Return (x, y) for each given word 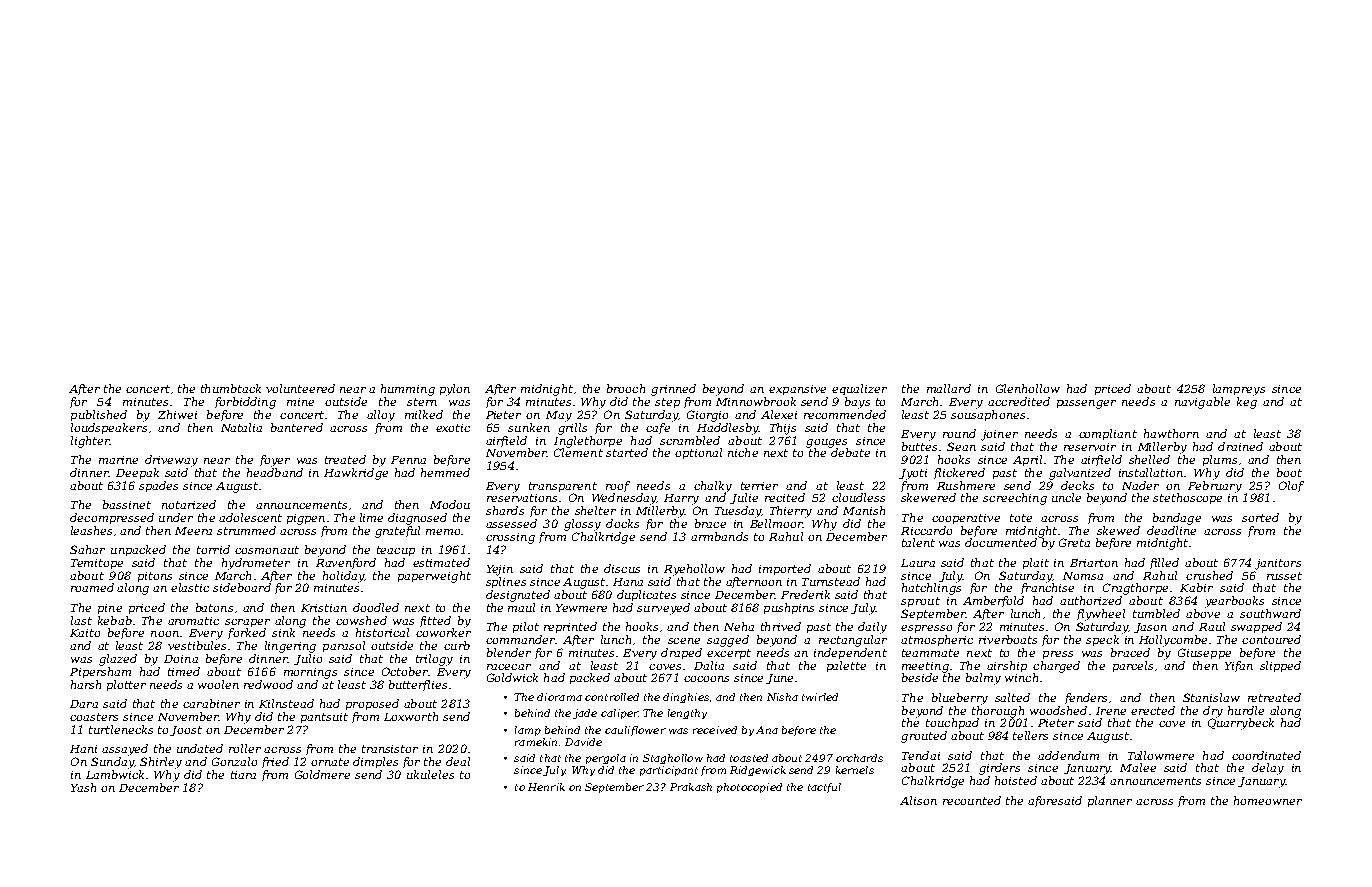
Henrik (546, 787)
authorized (1091, 600)
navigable (1202, 403)
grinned (673, 390)
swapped (1256, 627)
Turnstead (831, 581)
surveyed (663, 609)
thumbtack (231, 388)
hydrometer (256, 564)
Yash (83, 787)
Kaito (85, 633)
